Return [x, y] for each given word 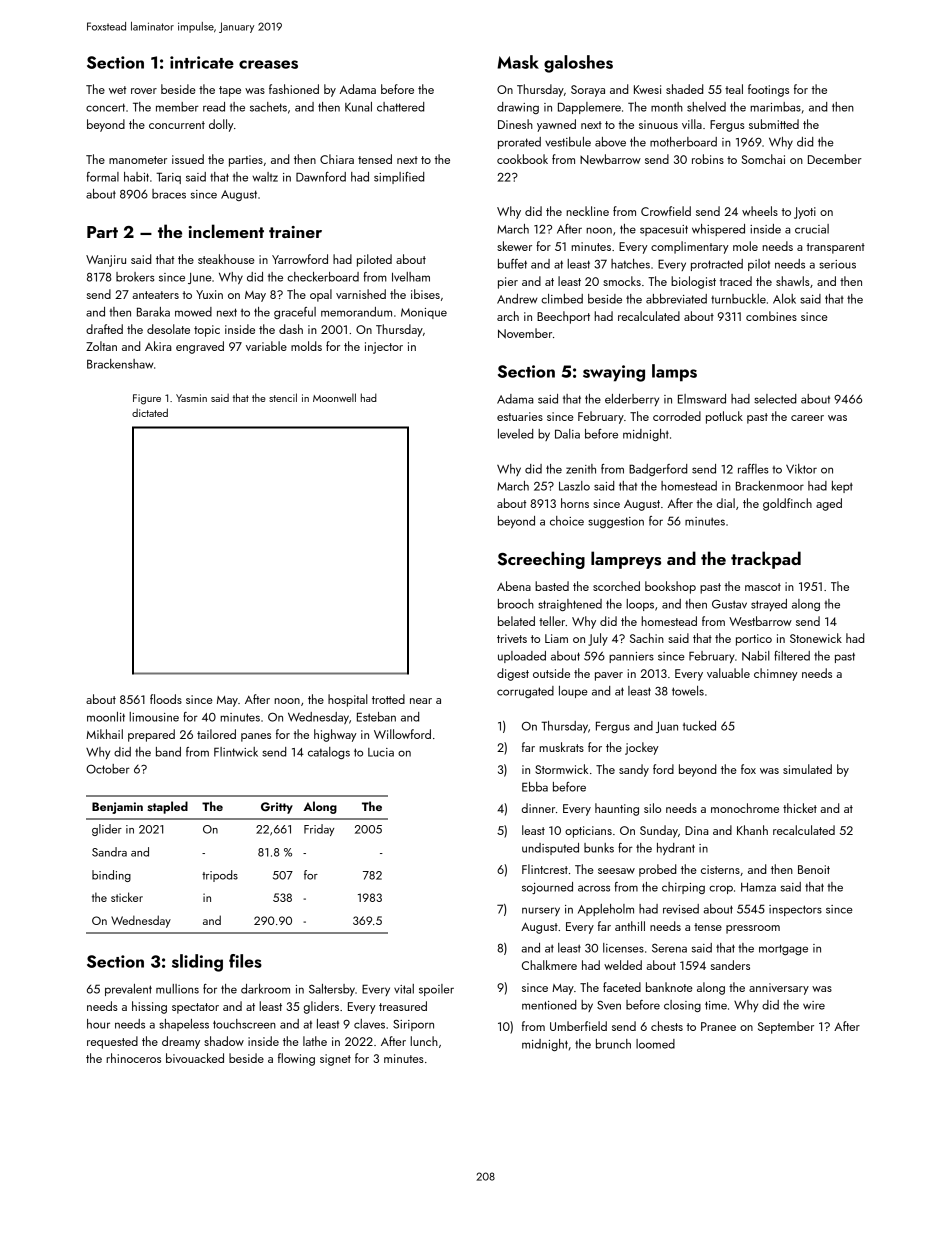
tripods [220, 876]
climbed [562, 299]
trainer [295, 232]
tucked [699, 726]
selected [775, 399]
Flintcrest [545, 869]
